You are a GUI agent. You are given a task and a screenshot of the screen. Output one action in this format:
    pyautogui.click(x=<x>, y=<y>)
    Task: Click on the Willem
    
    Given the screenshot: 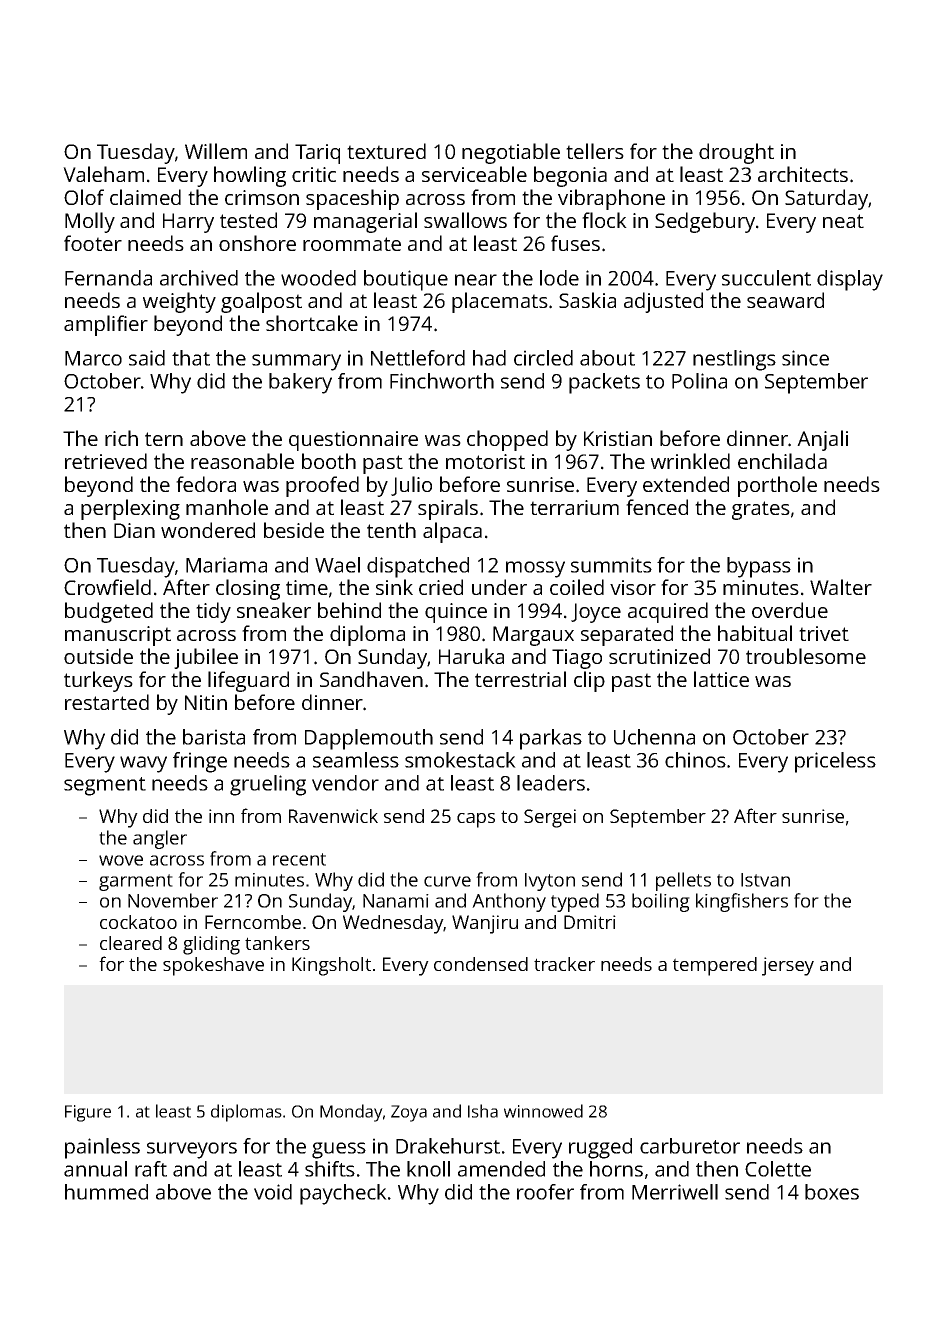 What is the action you would take?
    pyautogui.click(x=216, y=151)
